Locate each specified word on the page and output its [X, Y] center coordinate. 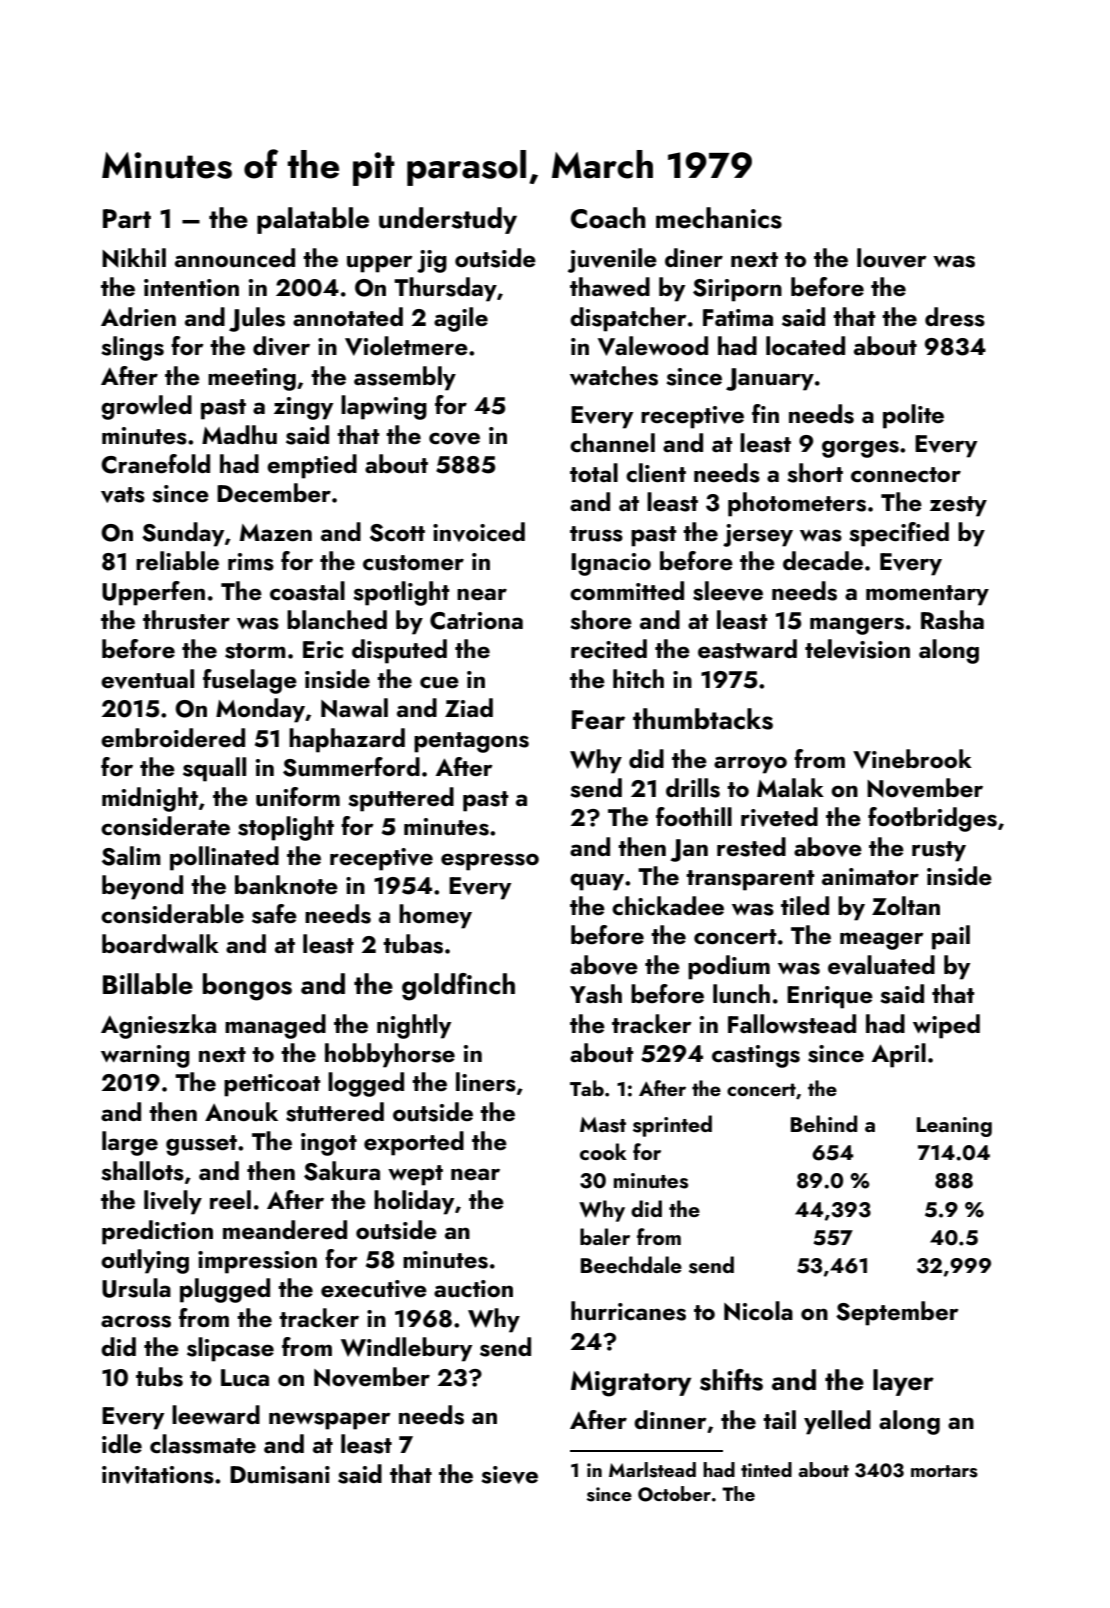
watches [614, 376]
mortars [944, 1471]
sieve [509, 1475]
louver [892, 258]
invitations [158, 1475]
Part [127, 219]
